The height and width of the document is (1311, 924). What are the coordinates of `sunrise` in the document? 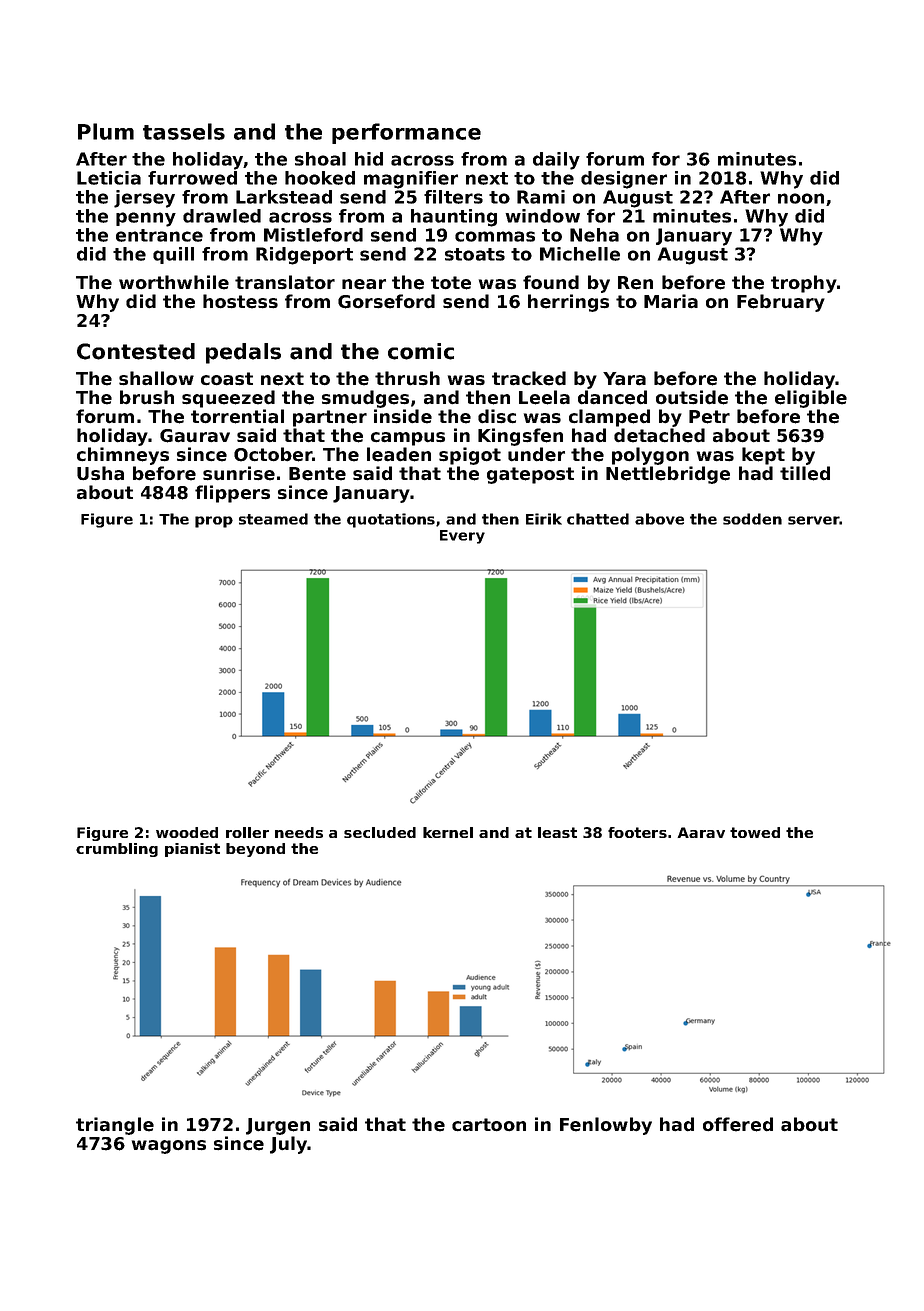 It's located at (239, 473).
